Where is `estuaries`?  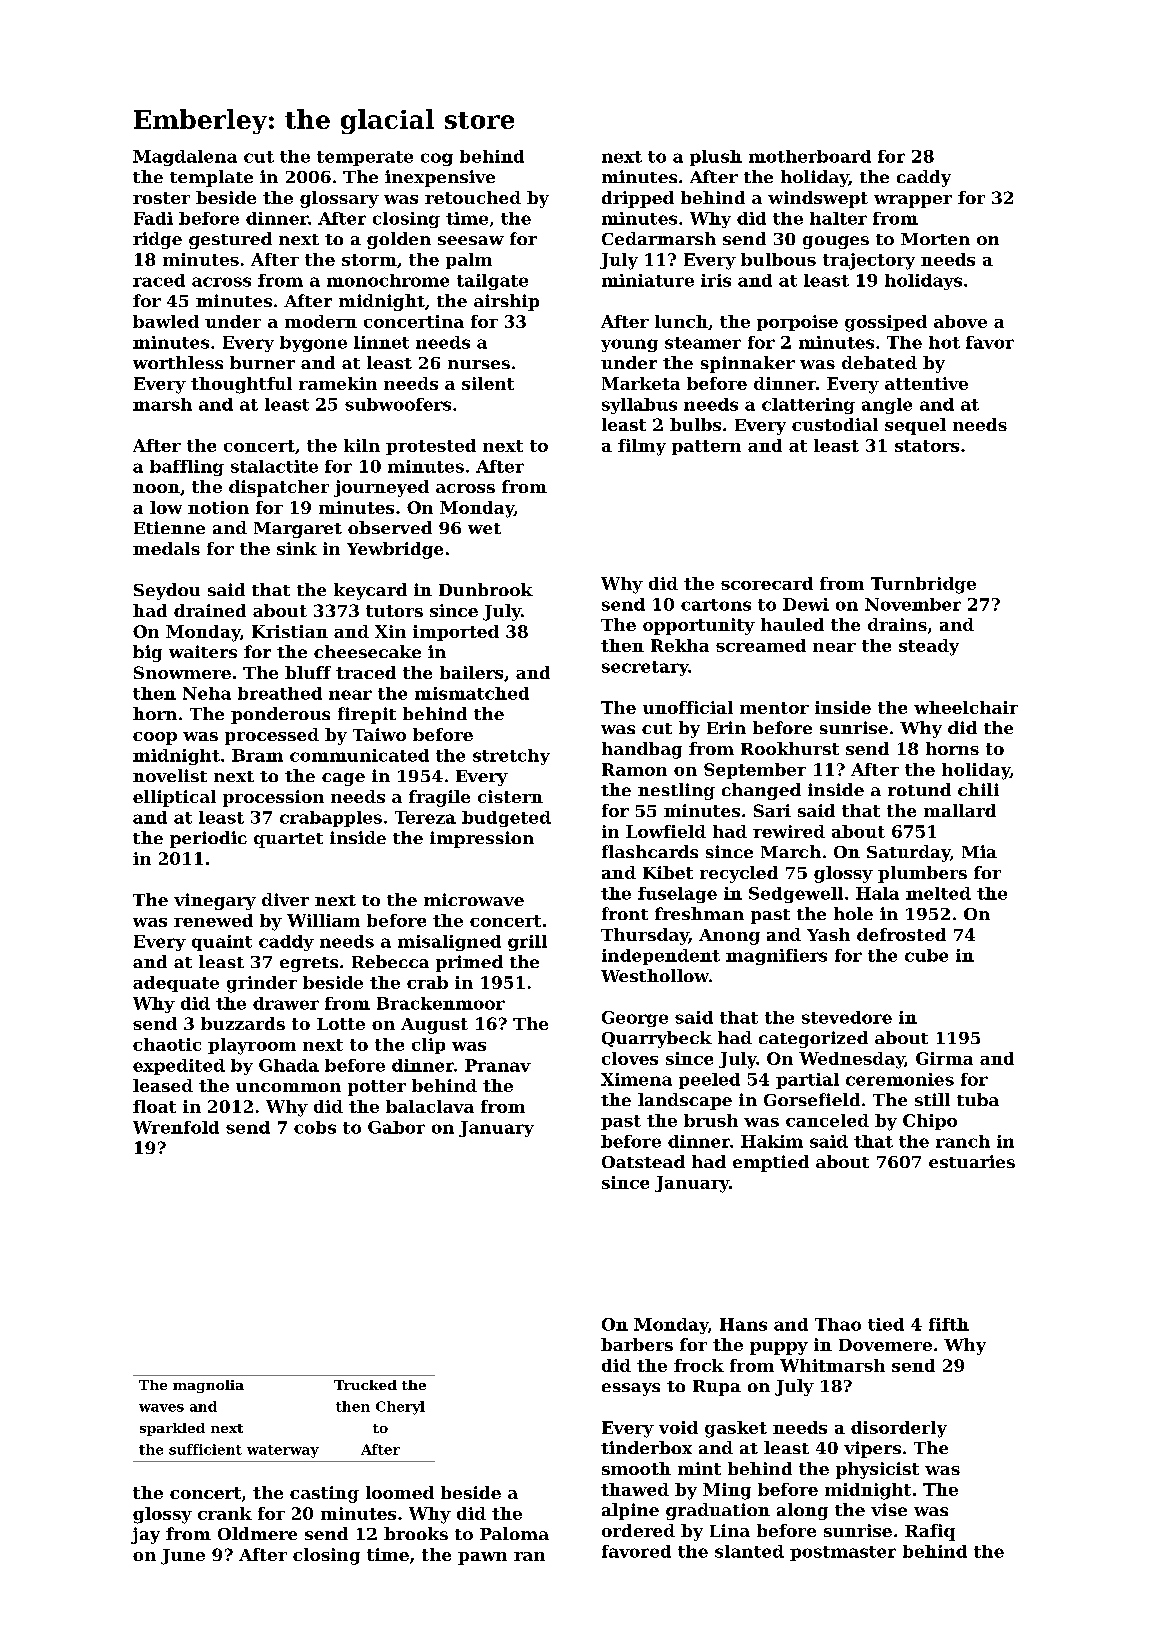
estuaries is located at coordinates (972, 1161).
